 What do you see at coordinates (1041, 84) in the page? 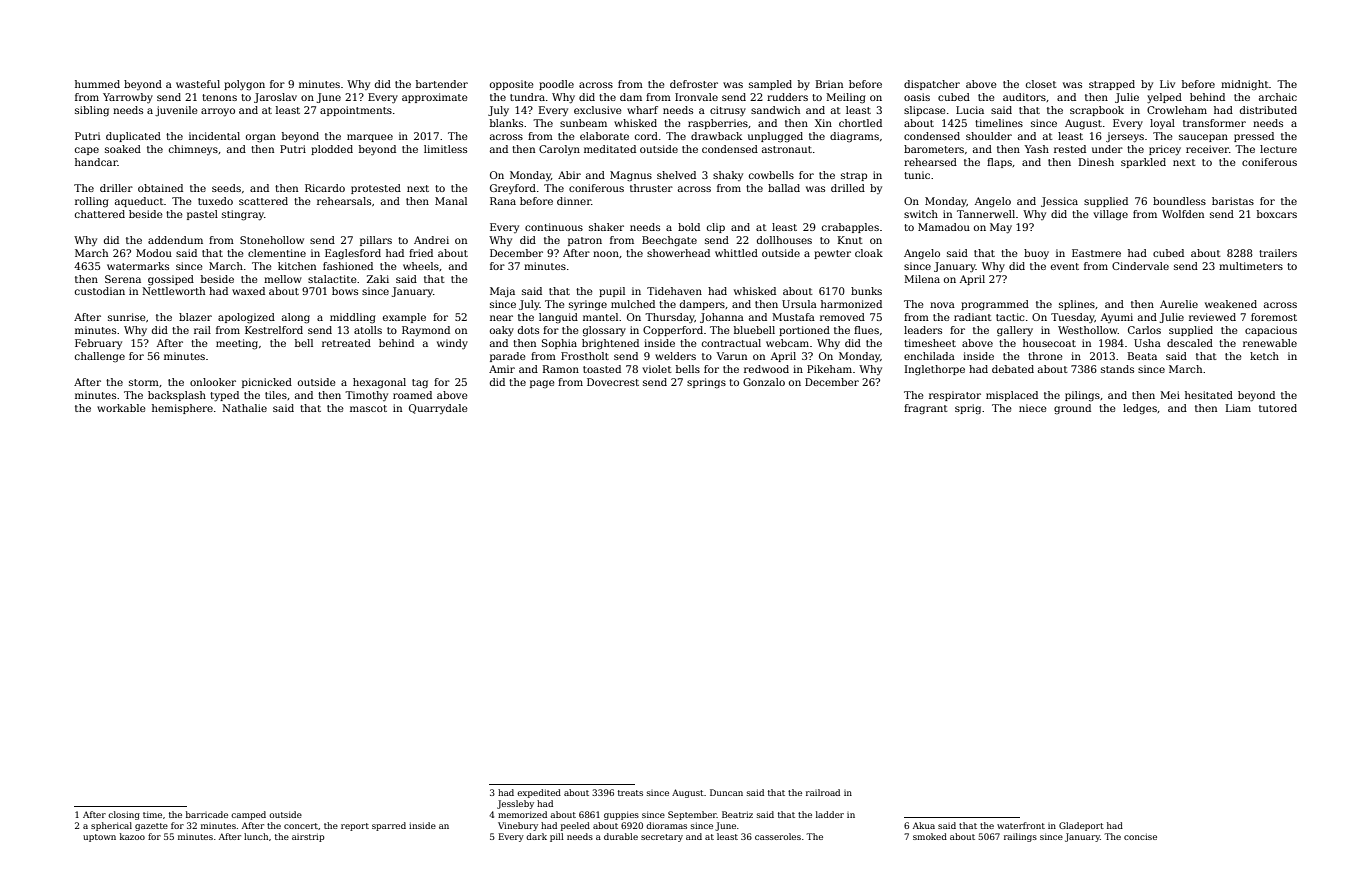
I see `closet` at bounding box center [1041, 84].
